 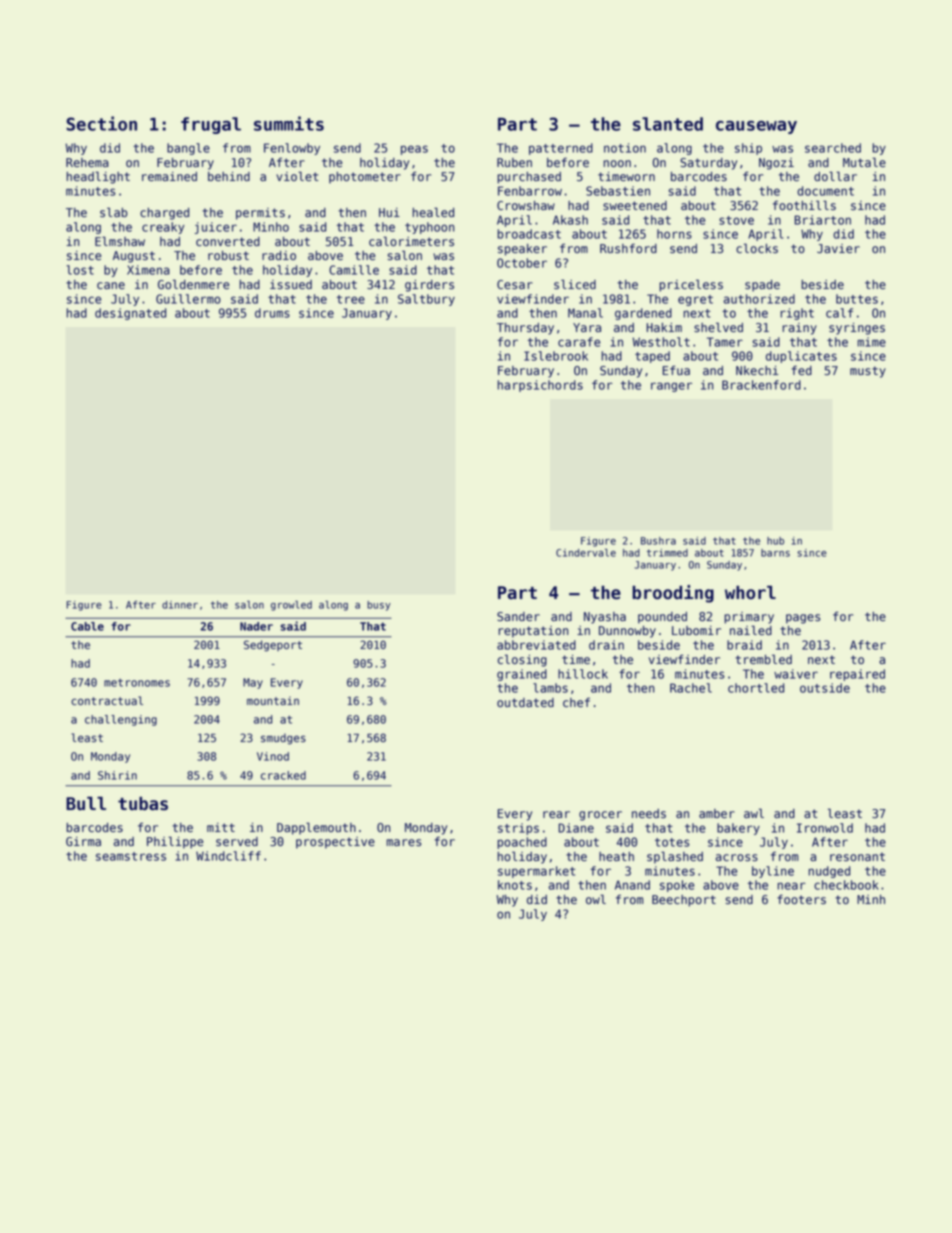 What do you see at coordinates (668, 124) in the screenshot?
I see `slanted` at bounding box center [668, 124].
